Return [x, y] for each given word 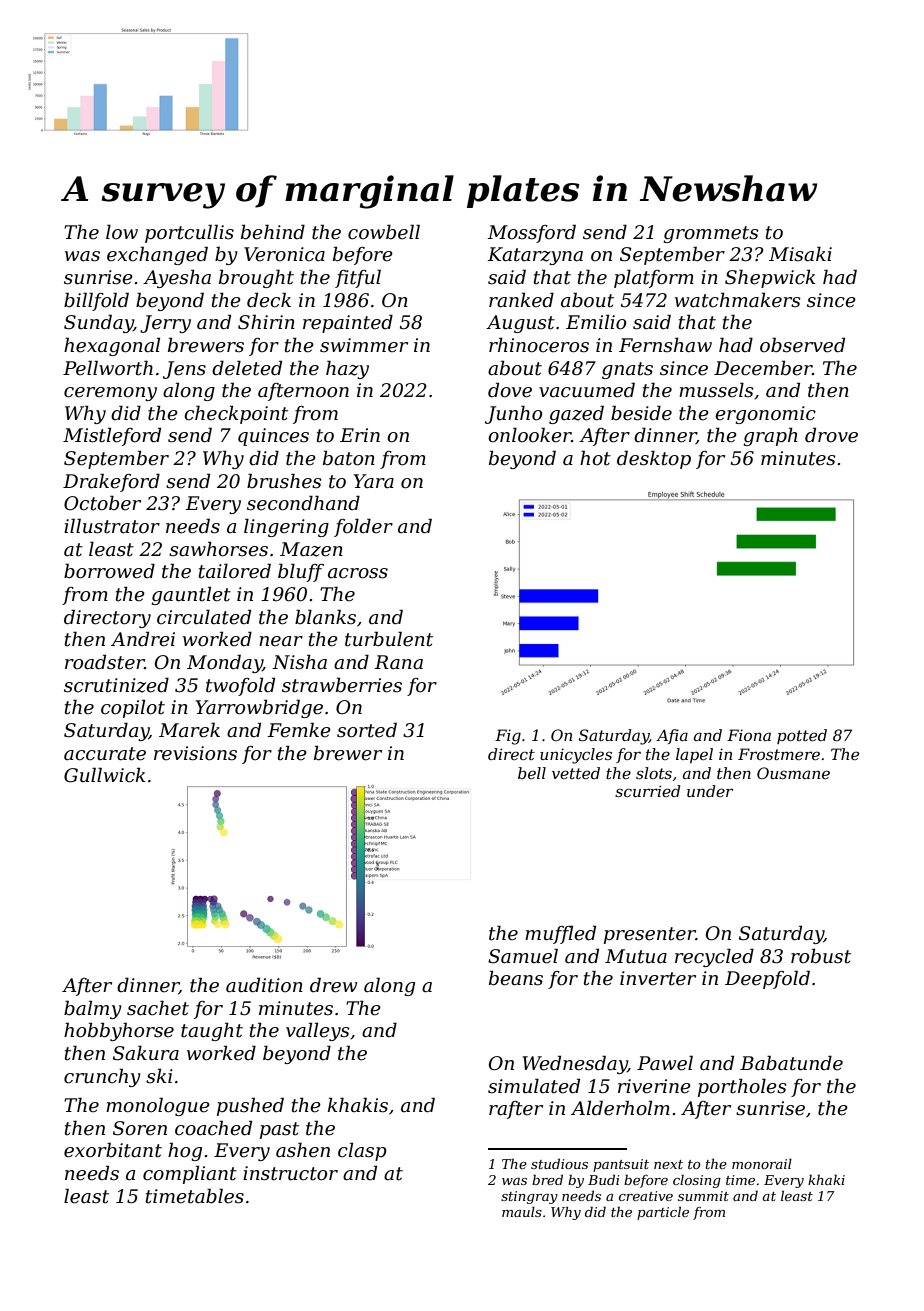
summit [703, 1196]
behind [273, 232]
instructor [290, 1173]
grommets [711, 234]
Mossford [531, 233]
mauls [522, 1211]
